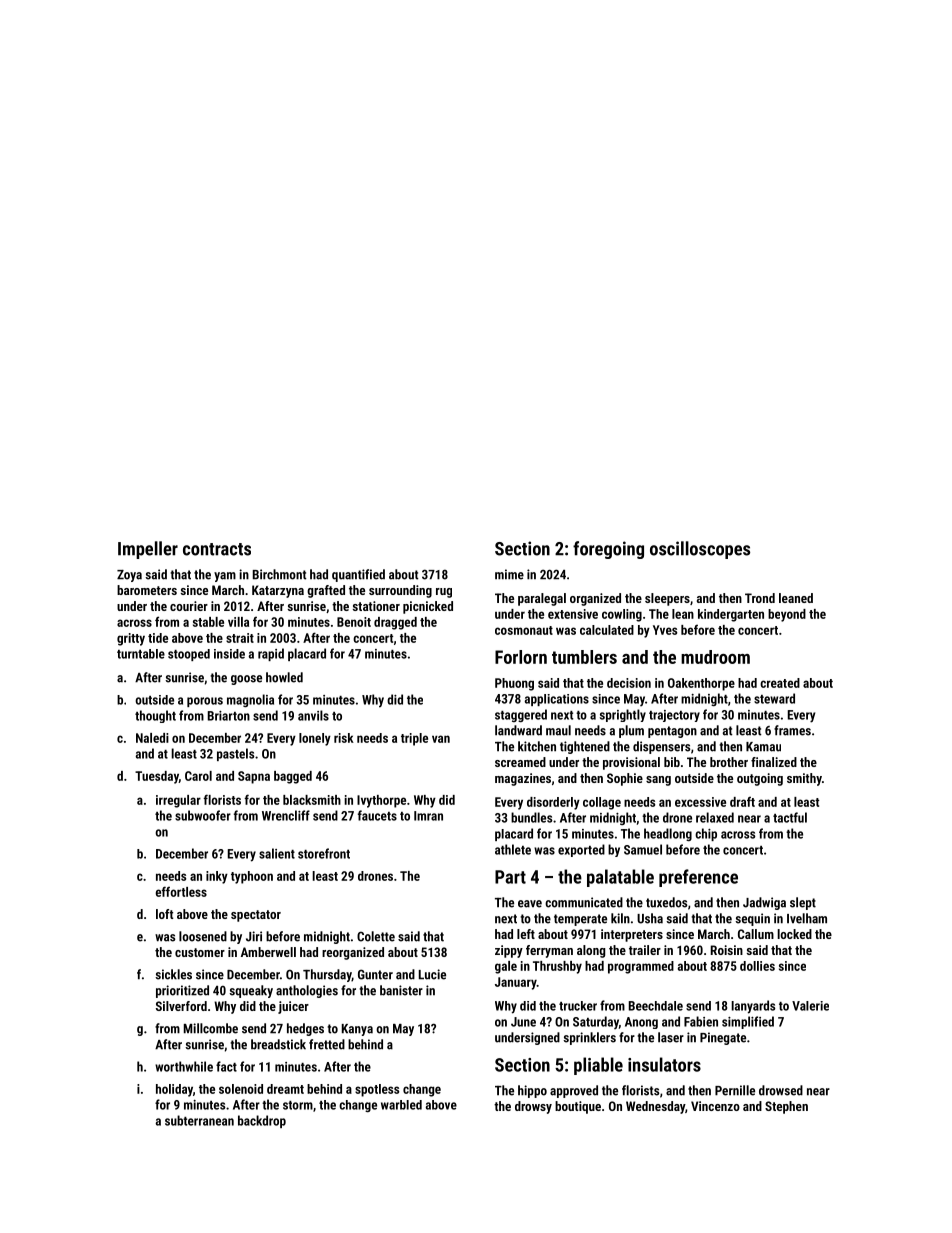 The height and width of the screenshot is (1233, 952). Describe the element at coordinates (523, 1022) in the screenshot. I see `June` at that location.
